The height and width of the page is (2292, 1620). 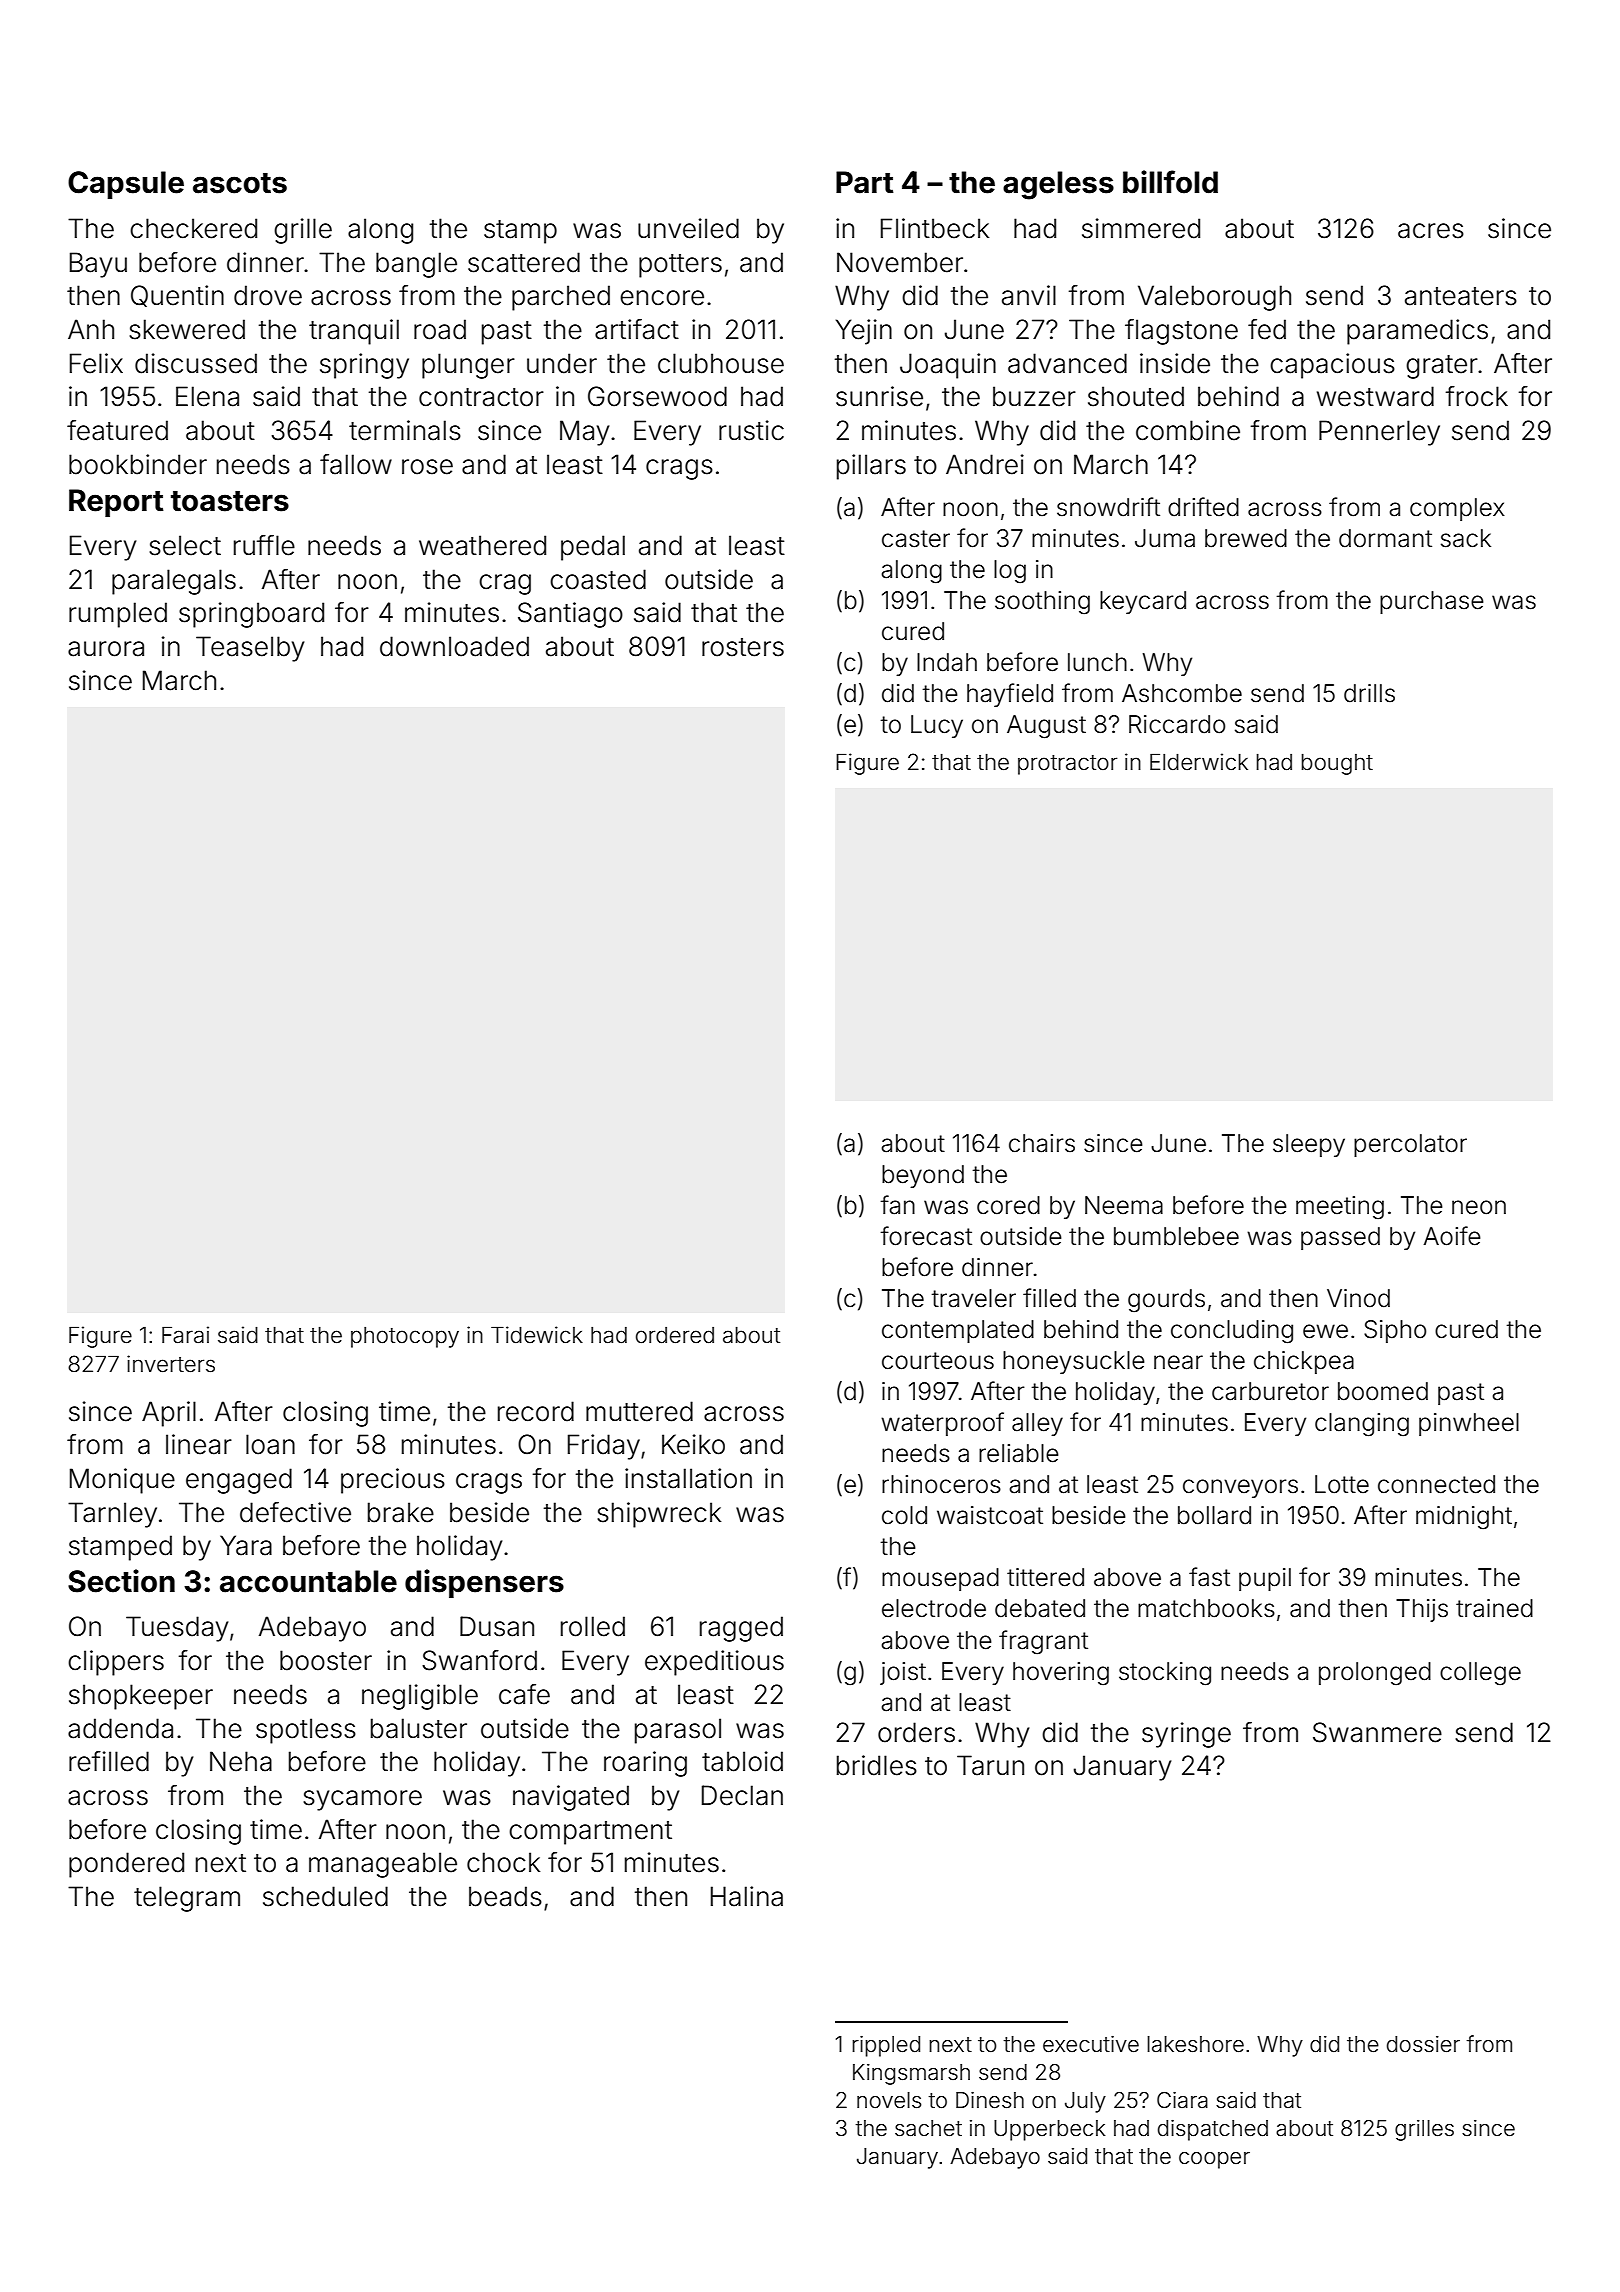 What do you see at coordinates (714, 1663) in the page?
I see `expeditious` at bounding box center [714, 1663].
